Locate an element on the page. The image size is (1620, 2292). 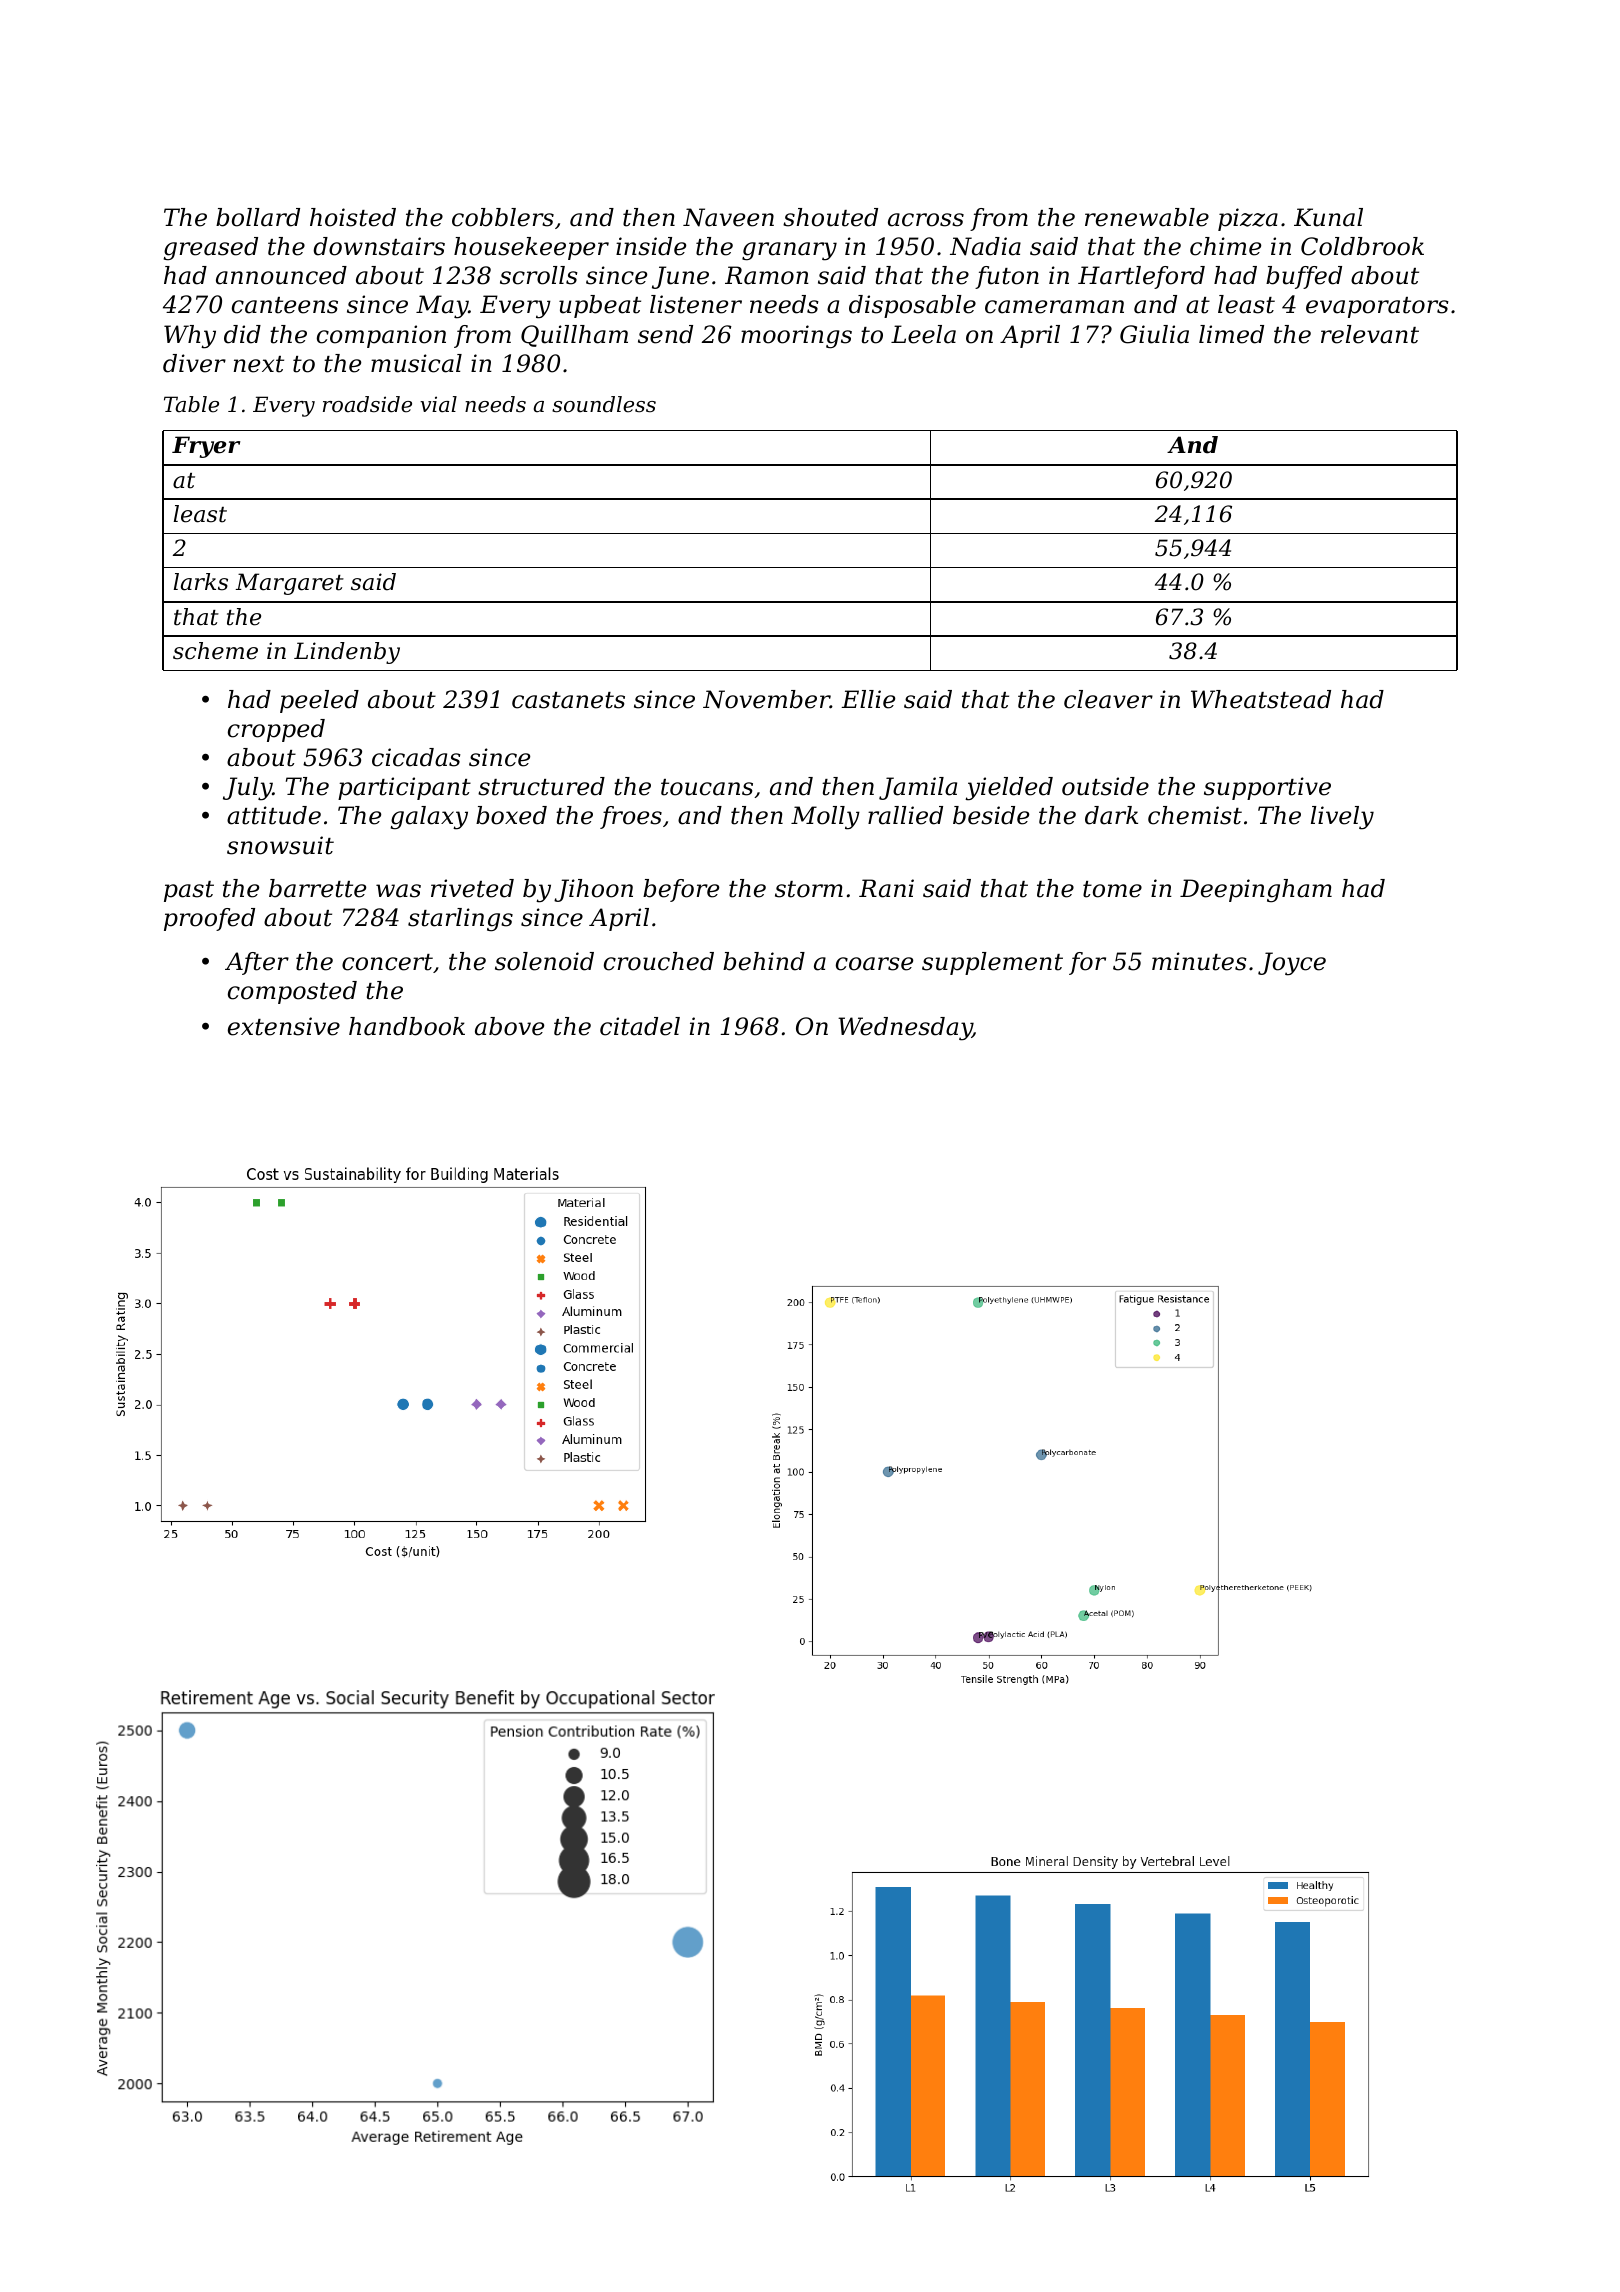
snowsuit is located at coordinates (280, 845).
